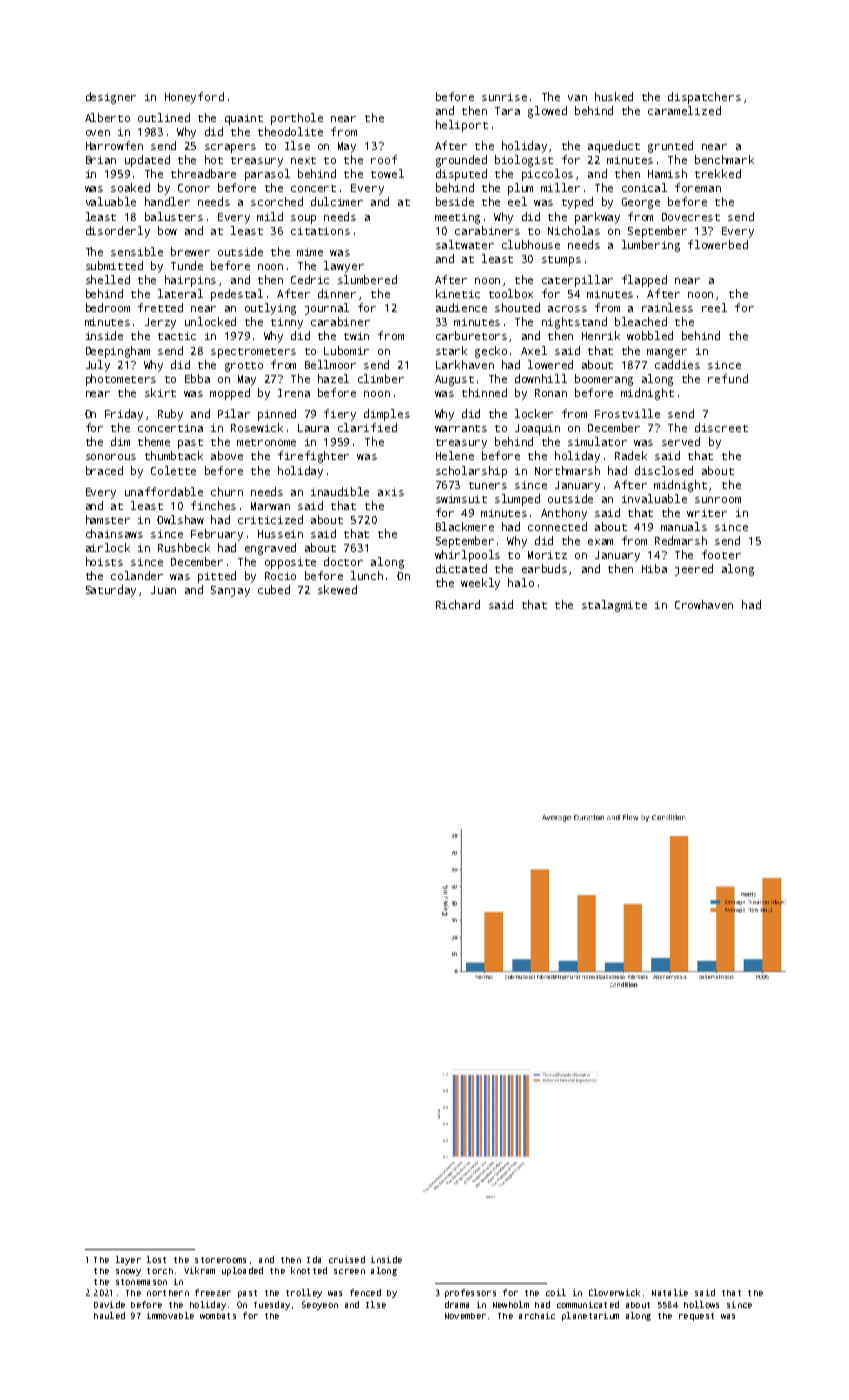  Describe the element at coordinates (213, 505) in the page. I see `finches` at that location.
